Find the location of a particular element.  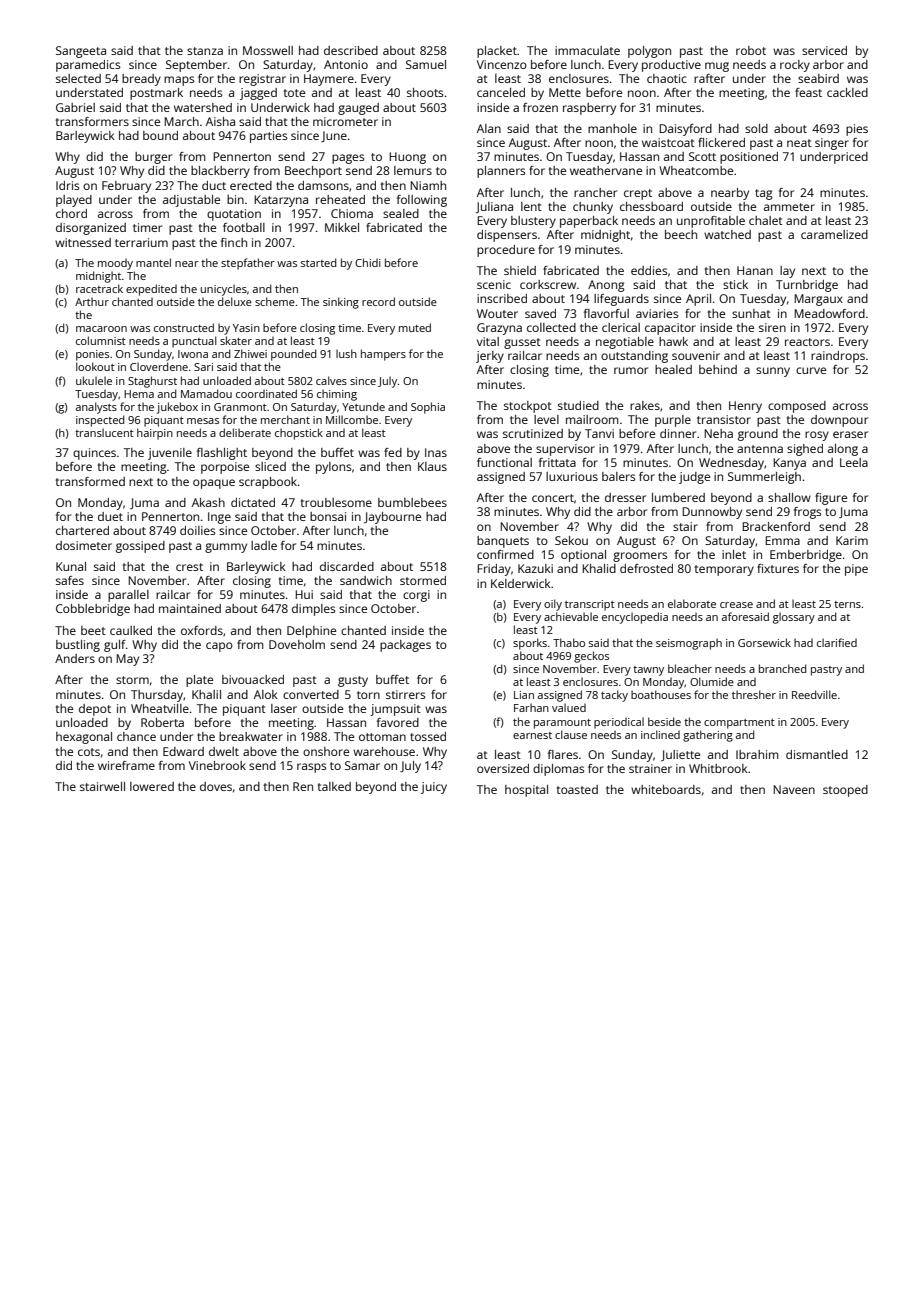

Klaus is located at coordinates (432, 466).
